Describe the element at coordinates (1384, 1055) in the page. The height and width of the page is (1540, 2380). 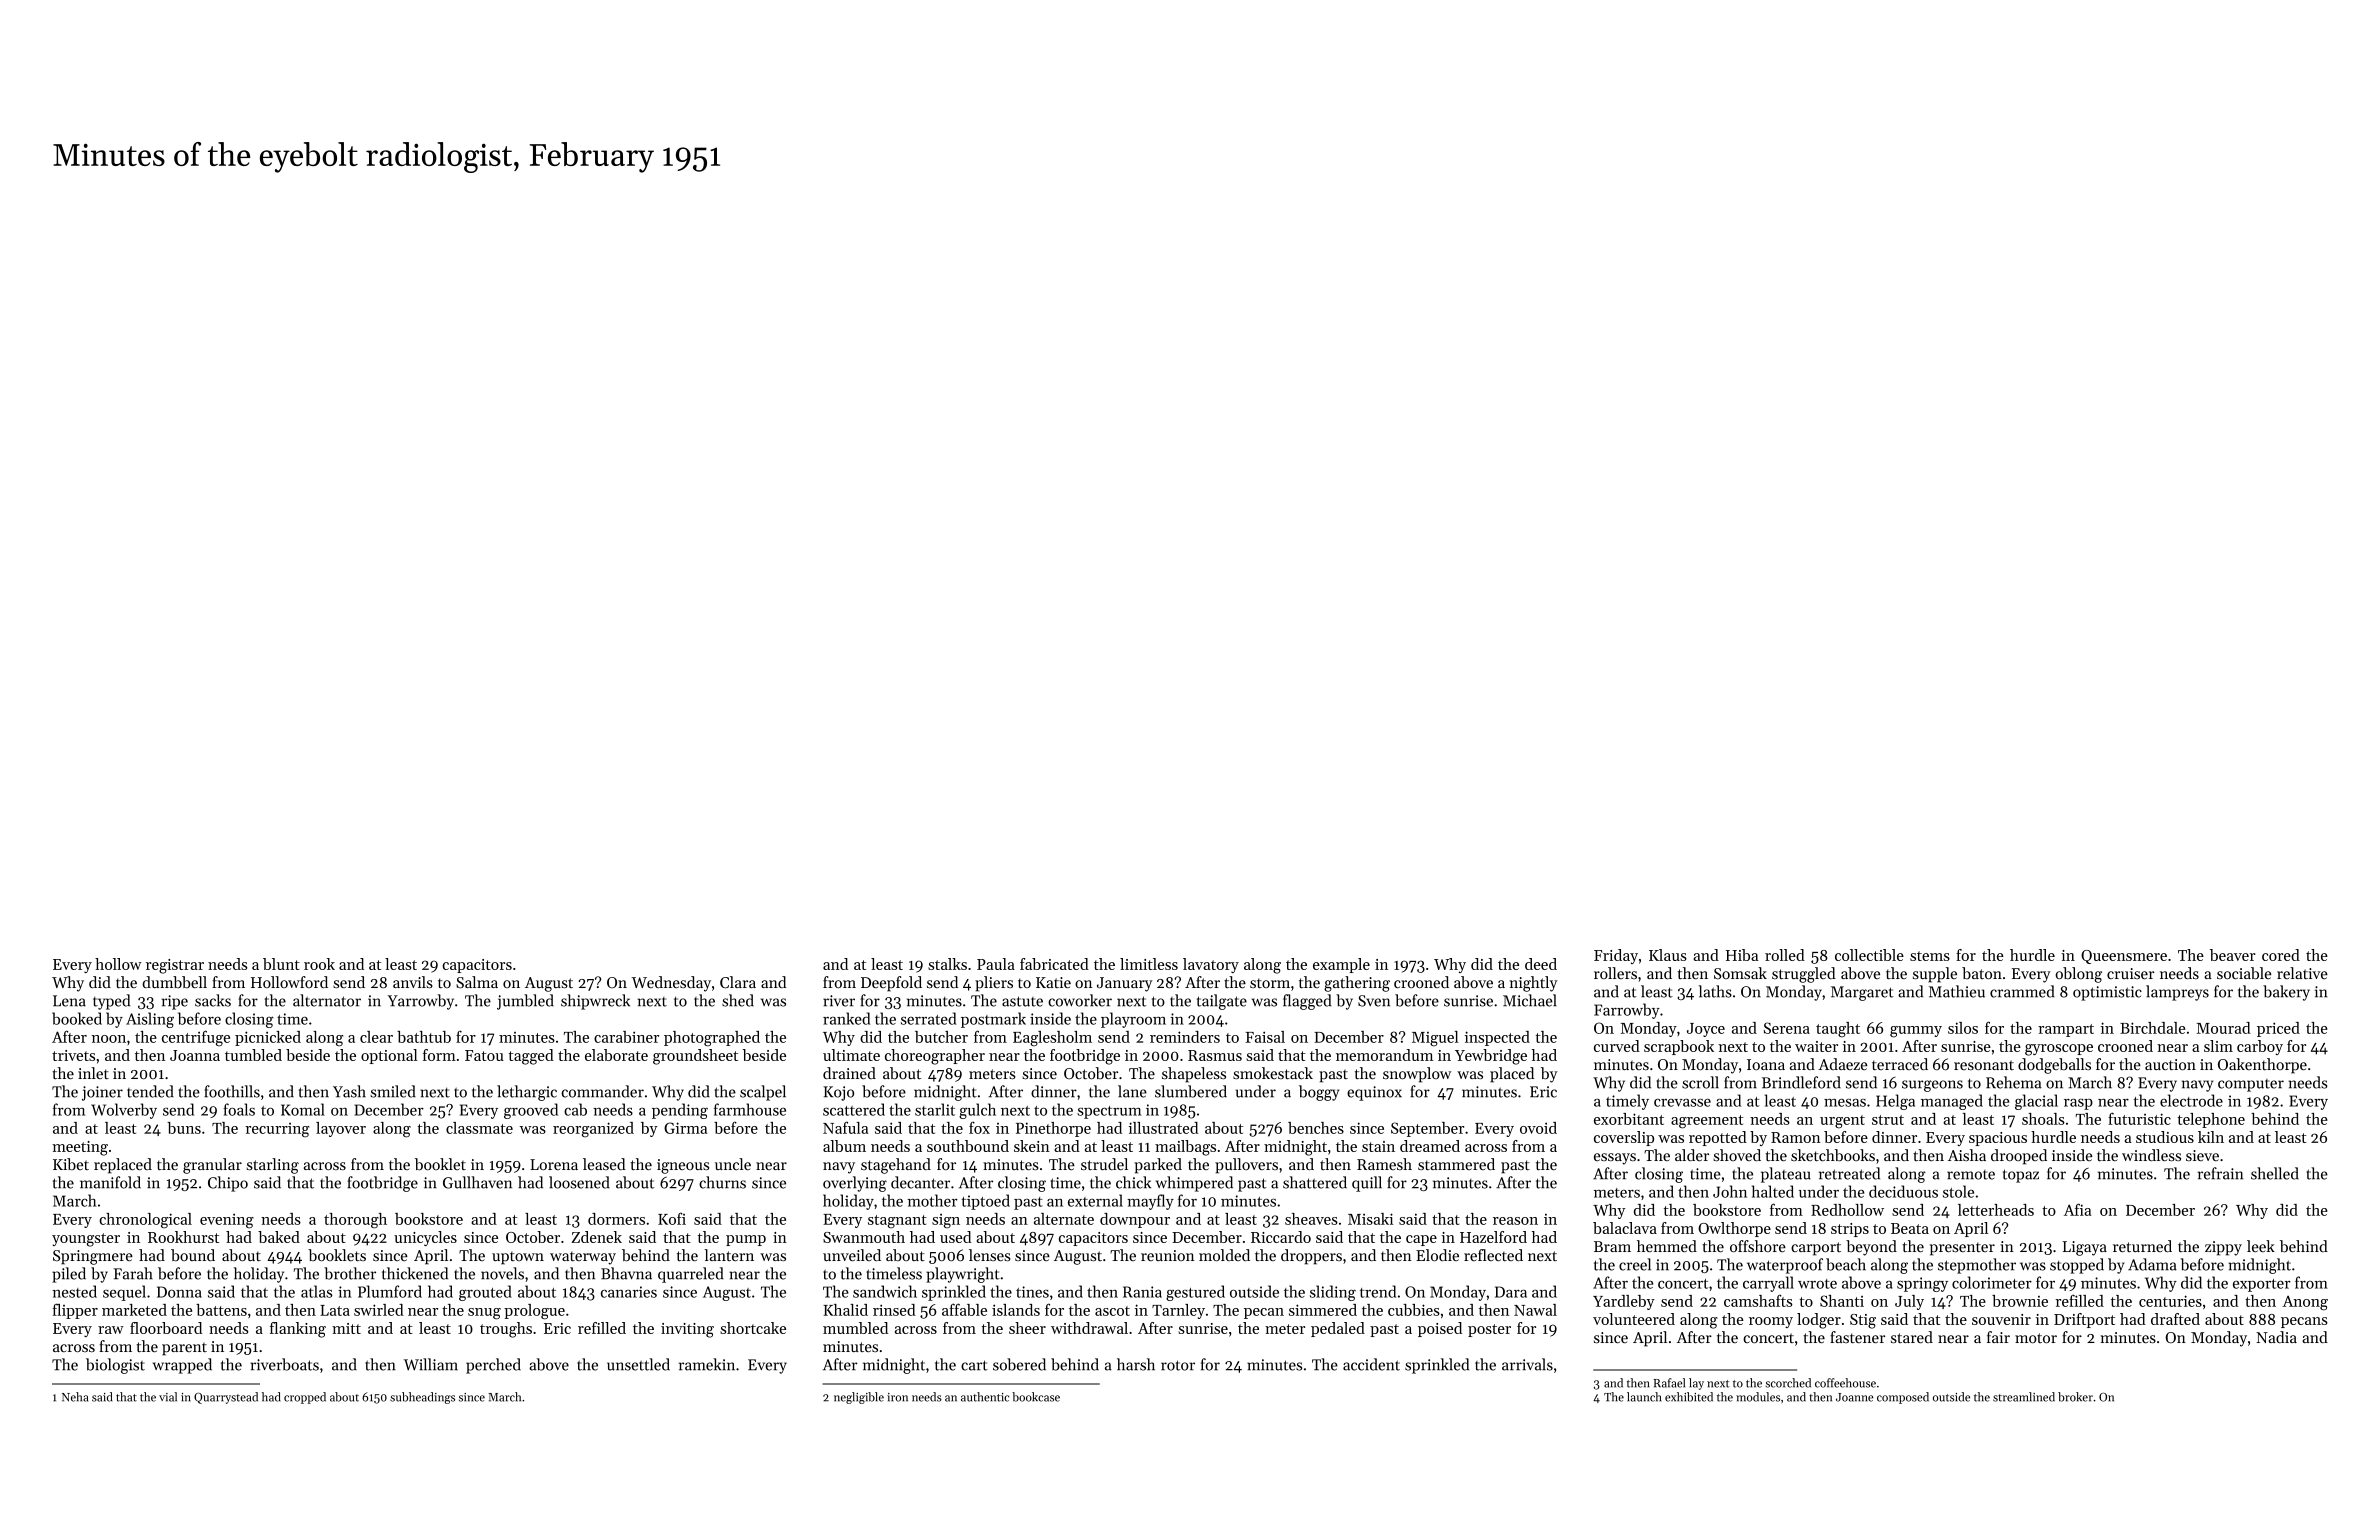
I see `memorandum` at that location.
